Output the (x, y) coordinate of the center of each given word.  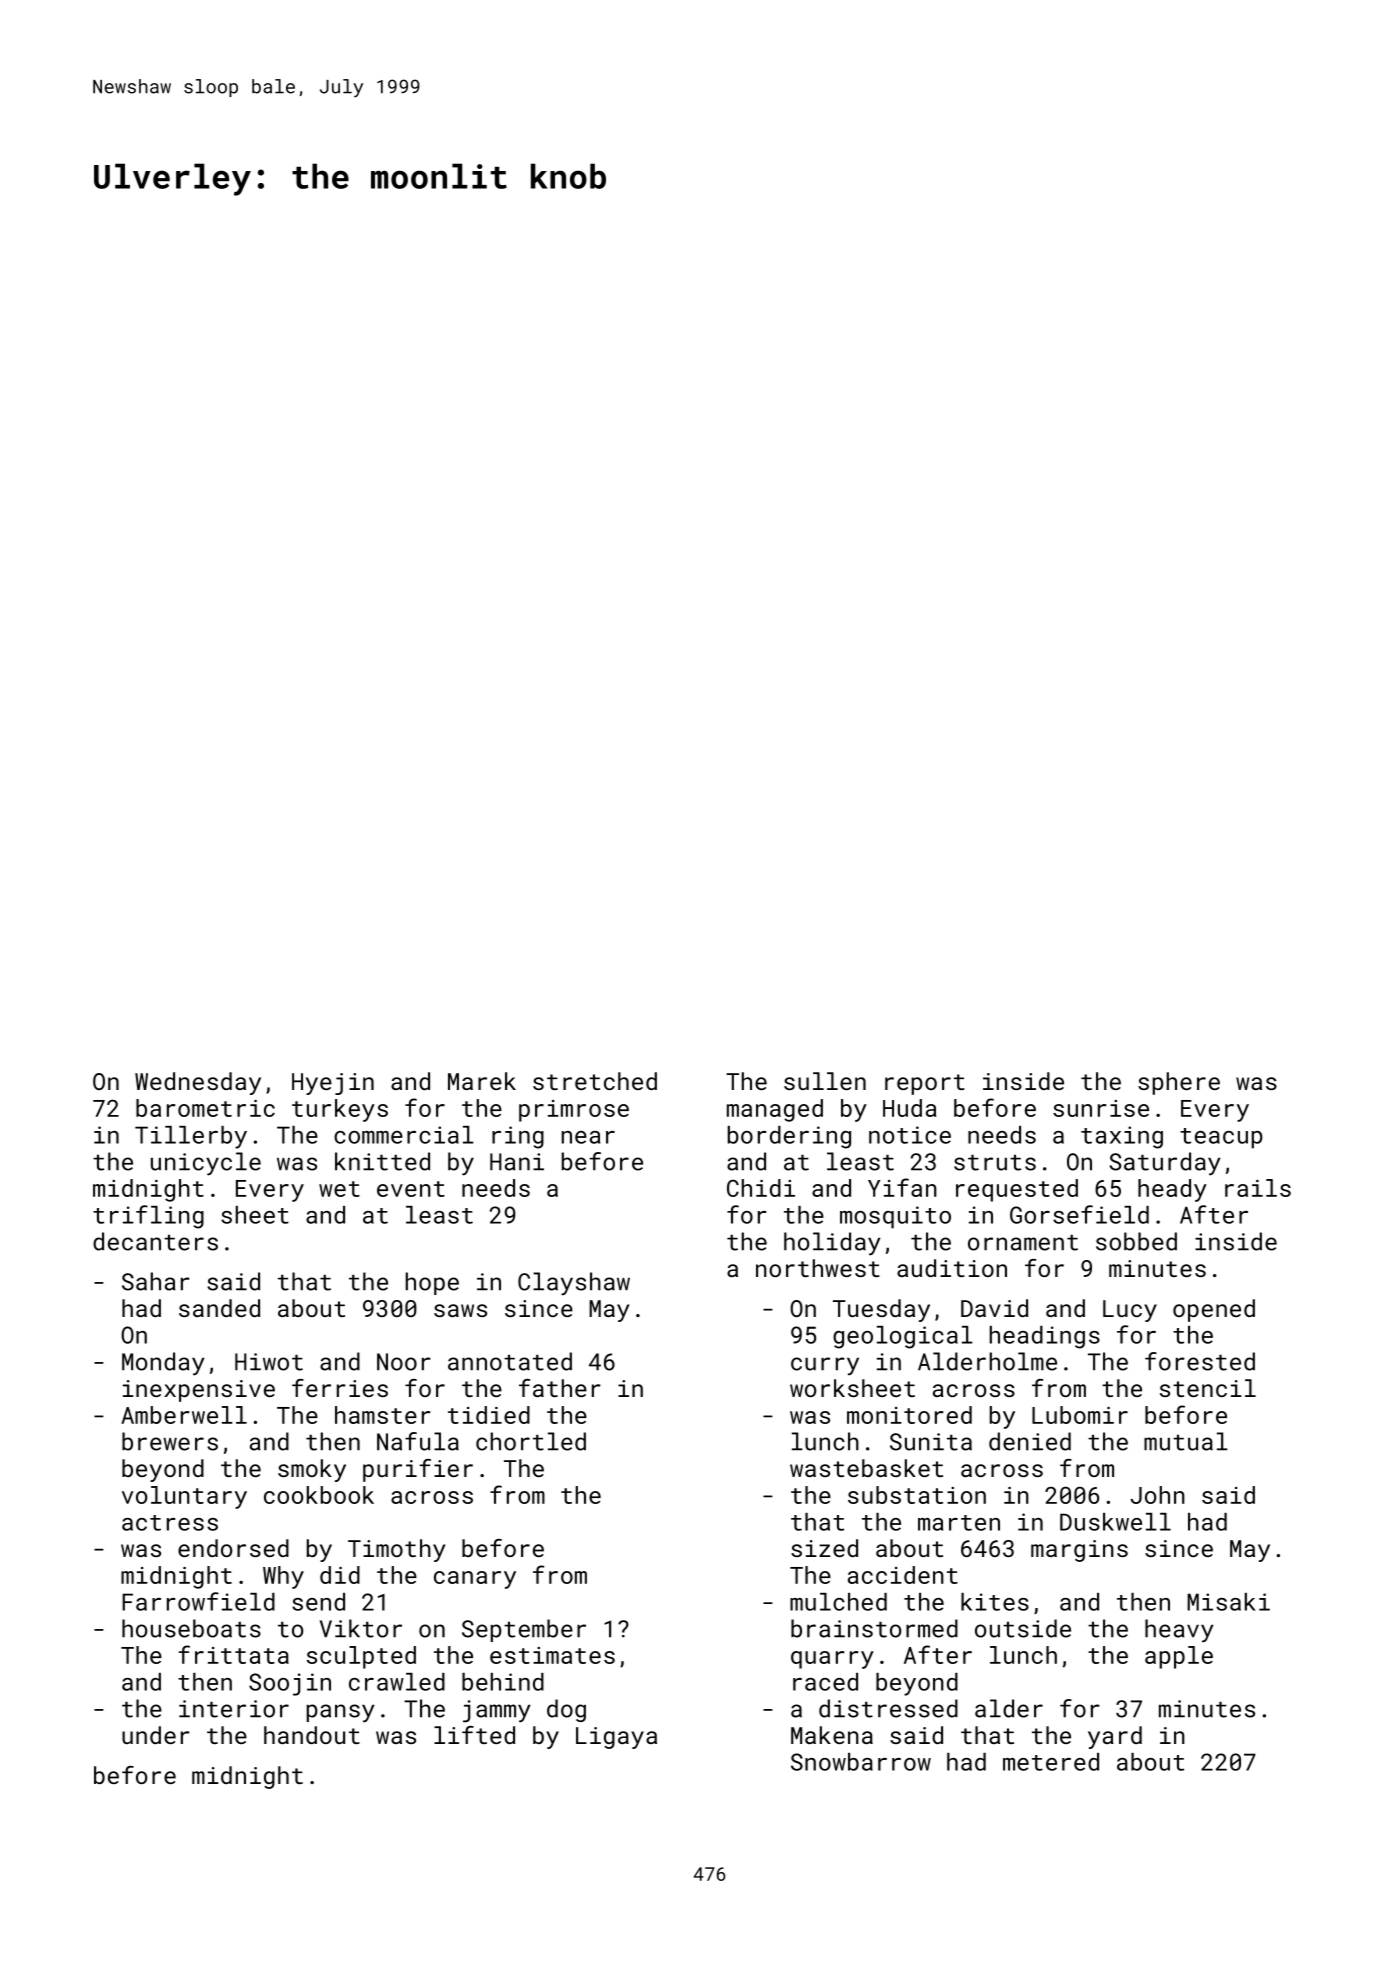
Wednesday (198, 1083)
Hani (517, 1162)
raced (825, 1682)
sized (824, 1548)
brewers (170, 1441)
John (1157, 1495)
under (155, 1735)
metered (1051, 1762)
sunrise (1101, 1108)
